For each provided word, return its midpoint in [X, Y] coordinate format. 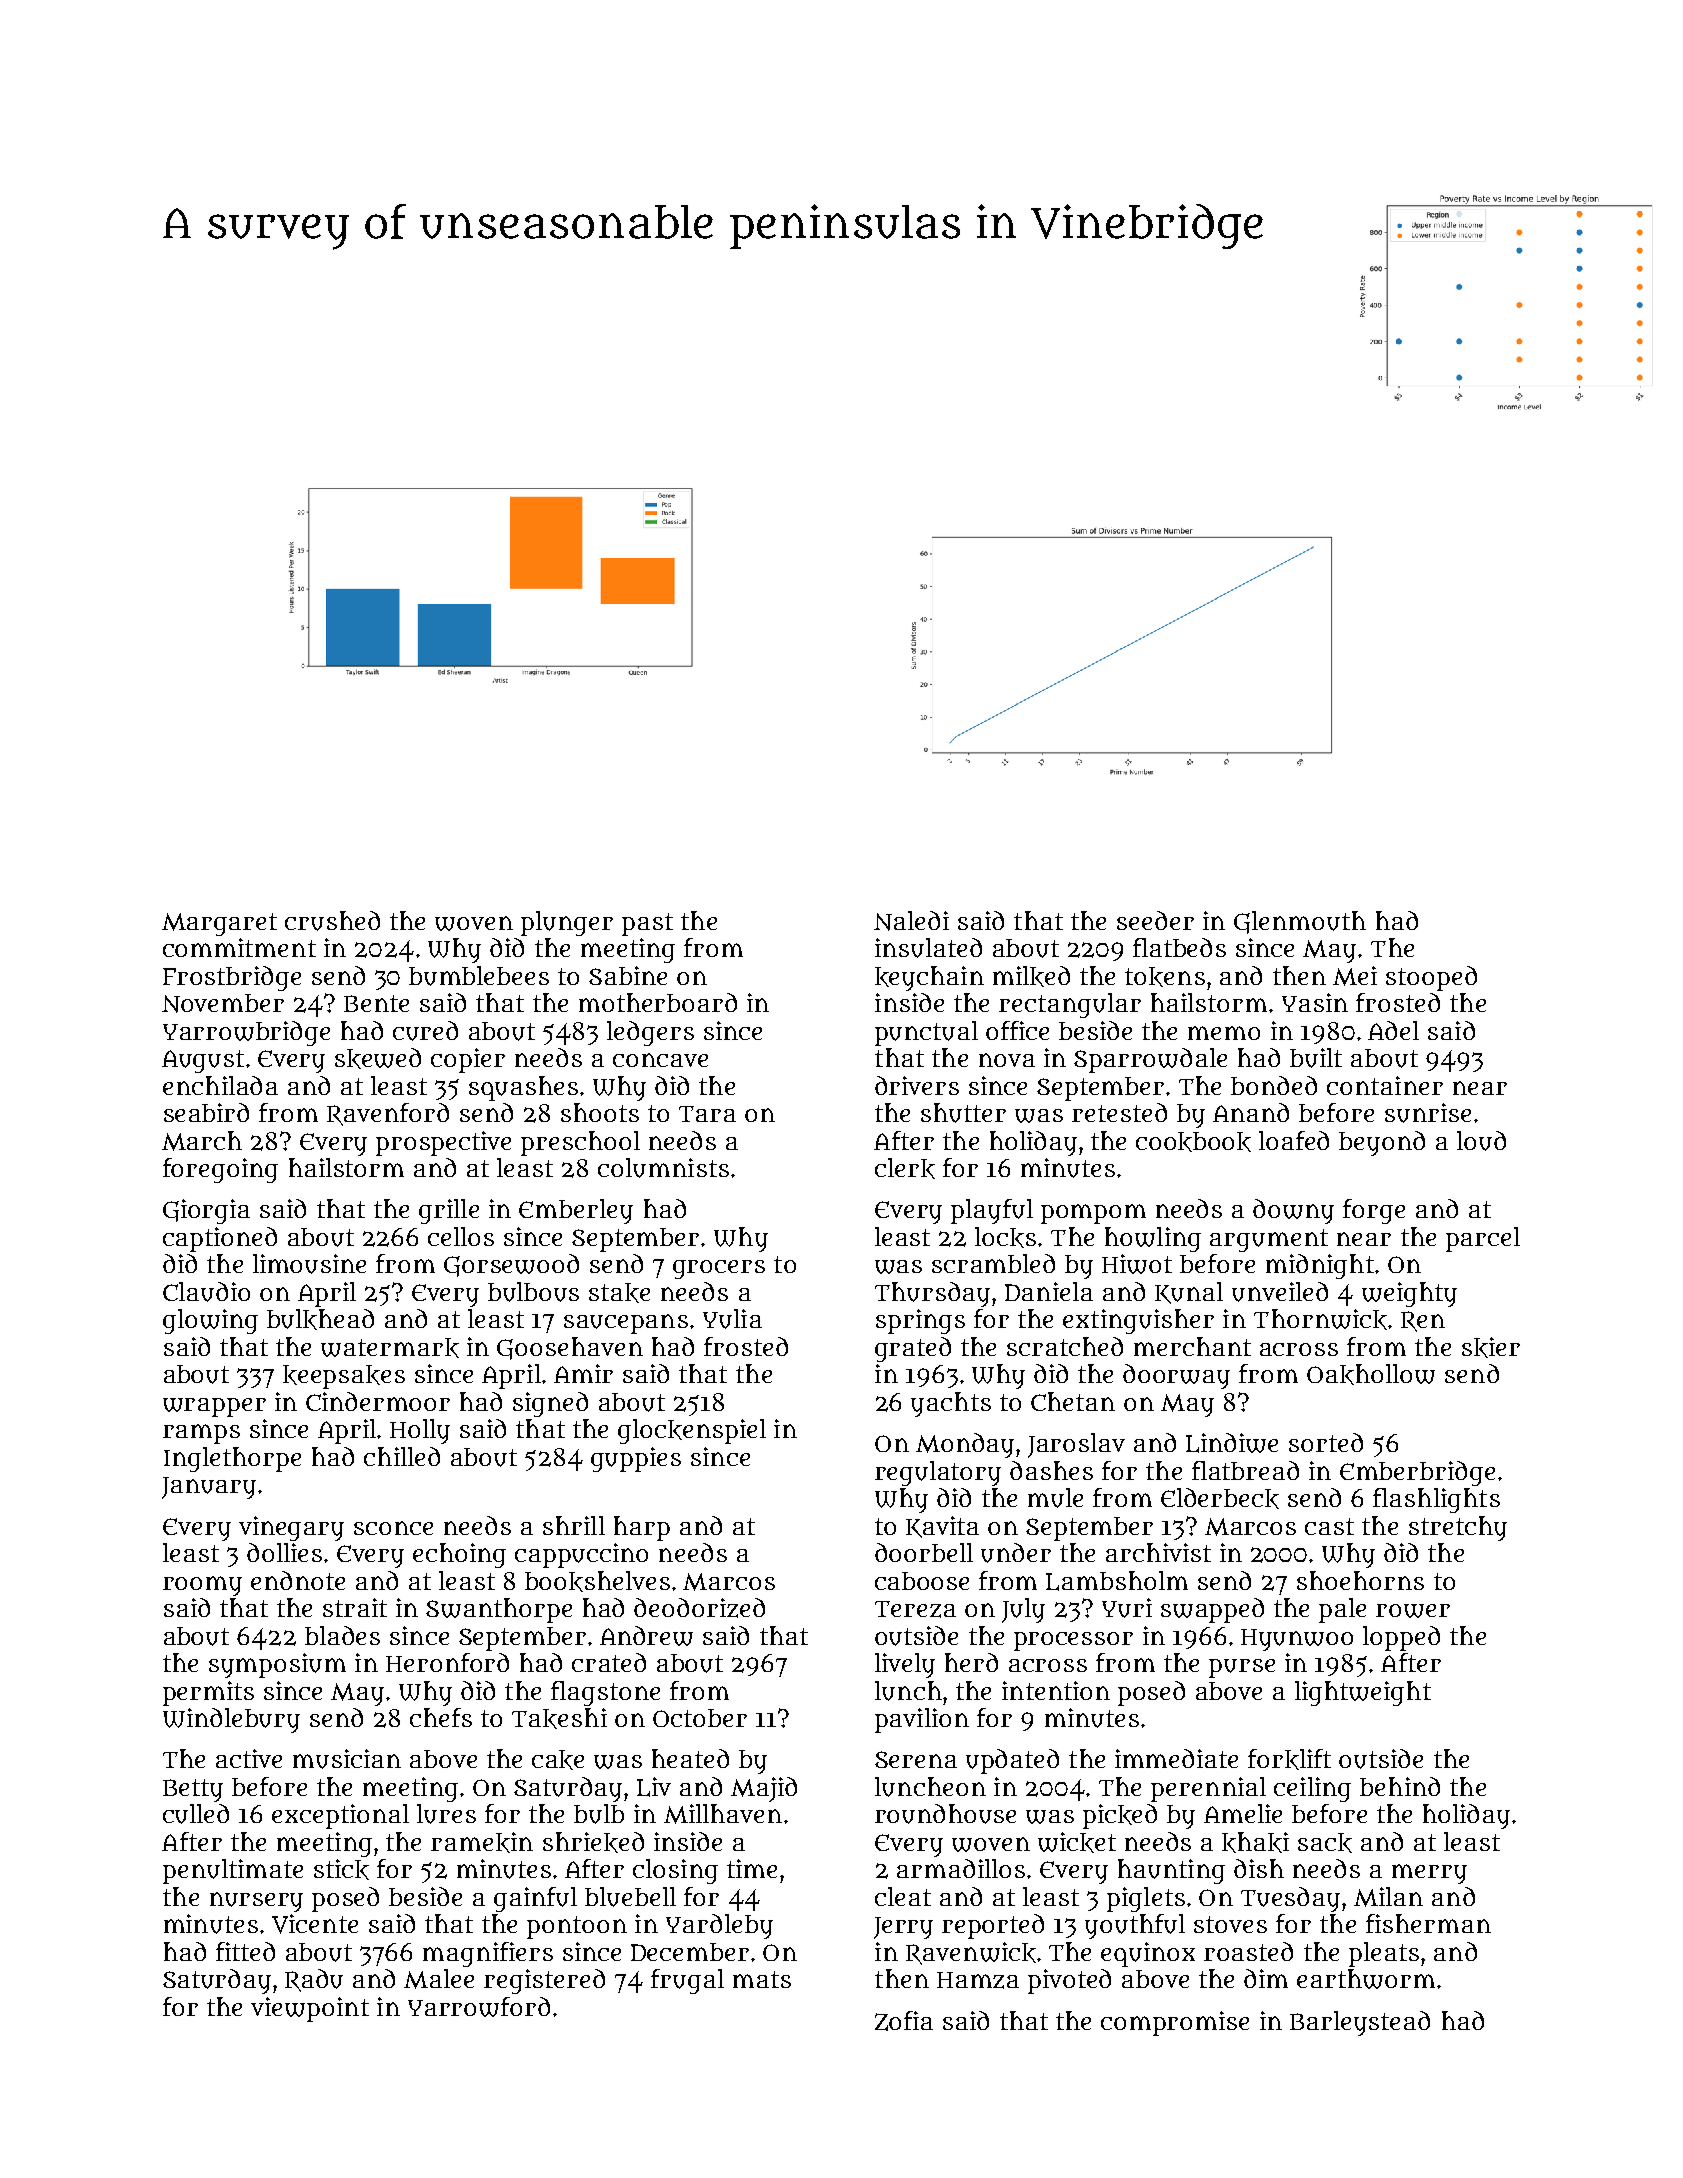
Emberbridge [1417, 1473]
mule [1055, 1498]
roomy [202, 1586]
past [647, 924]
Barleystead [1360, 2023]
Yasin [1315, 1002]
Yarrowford [479, 2007]
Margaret [219, 924]
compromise [1175, 2023]
